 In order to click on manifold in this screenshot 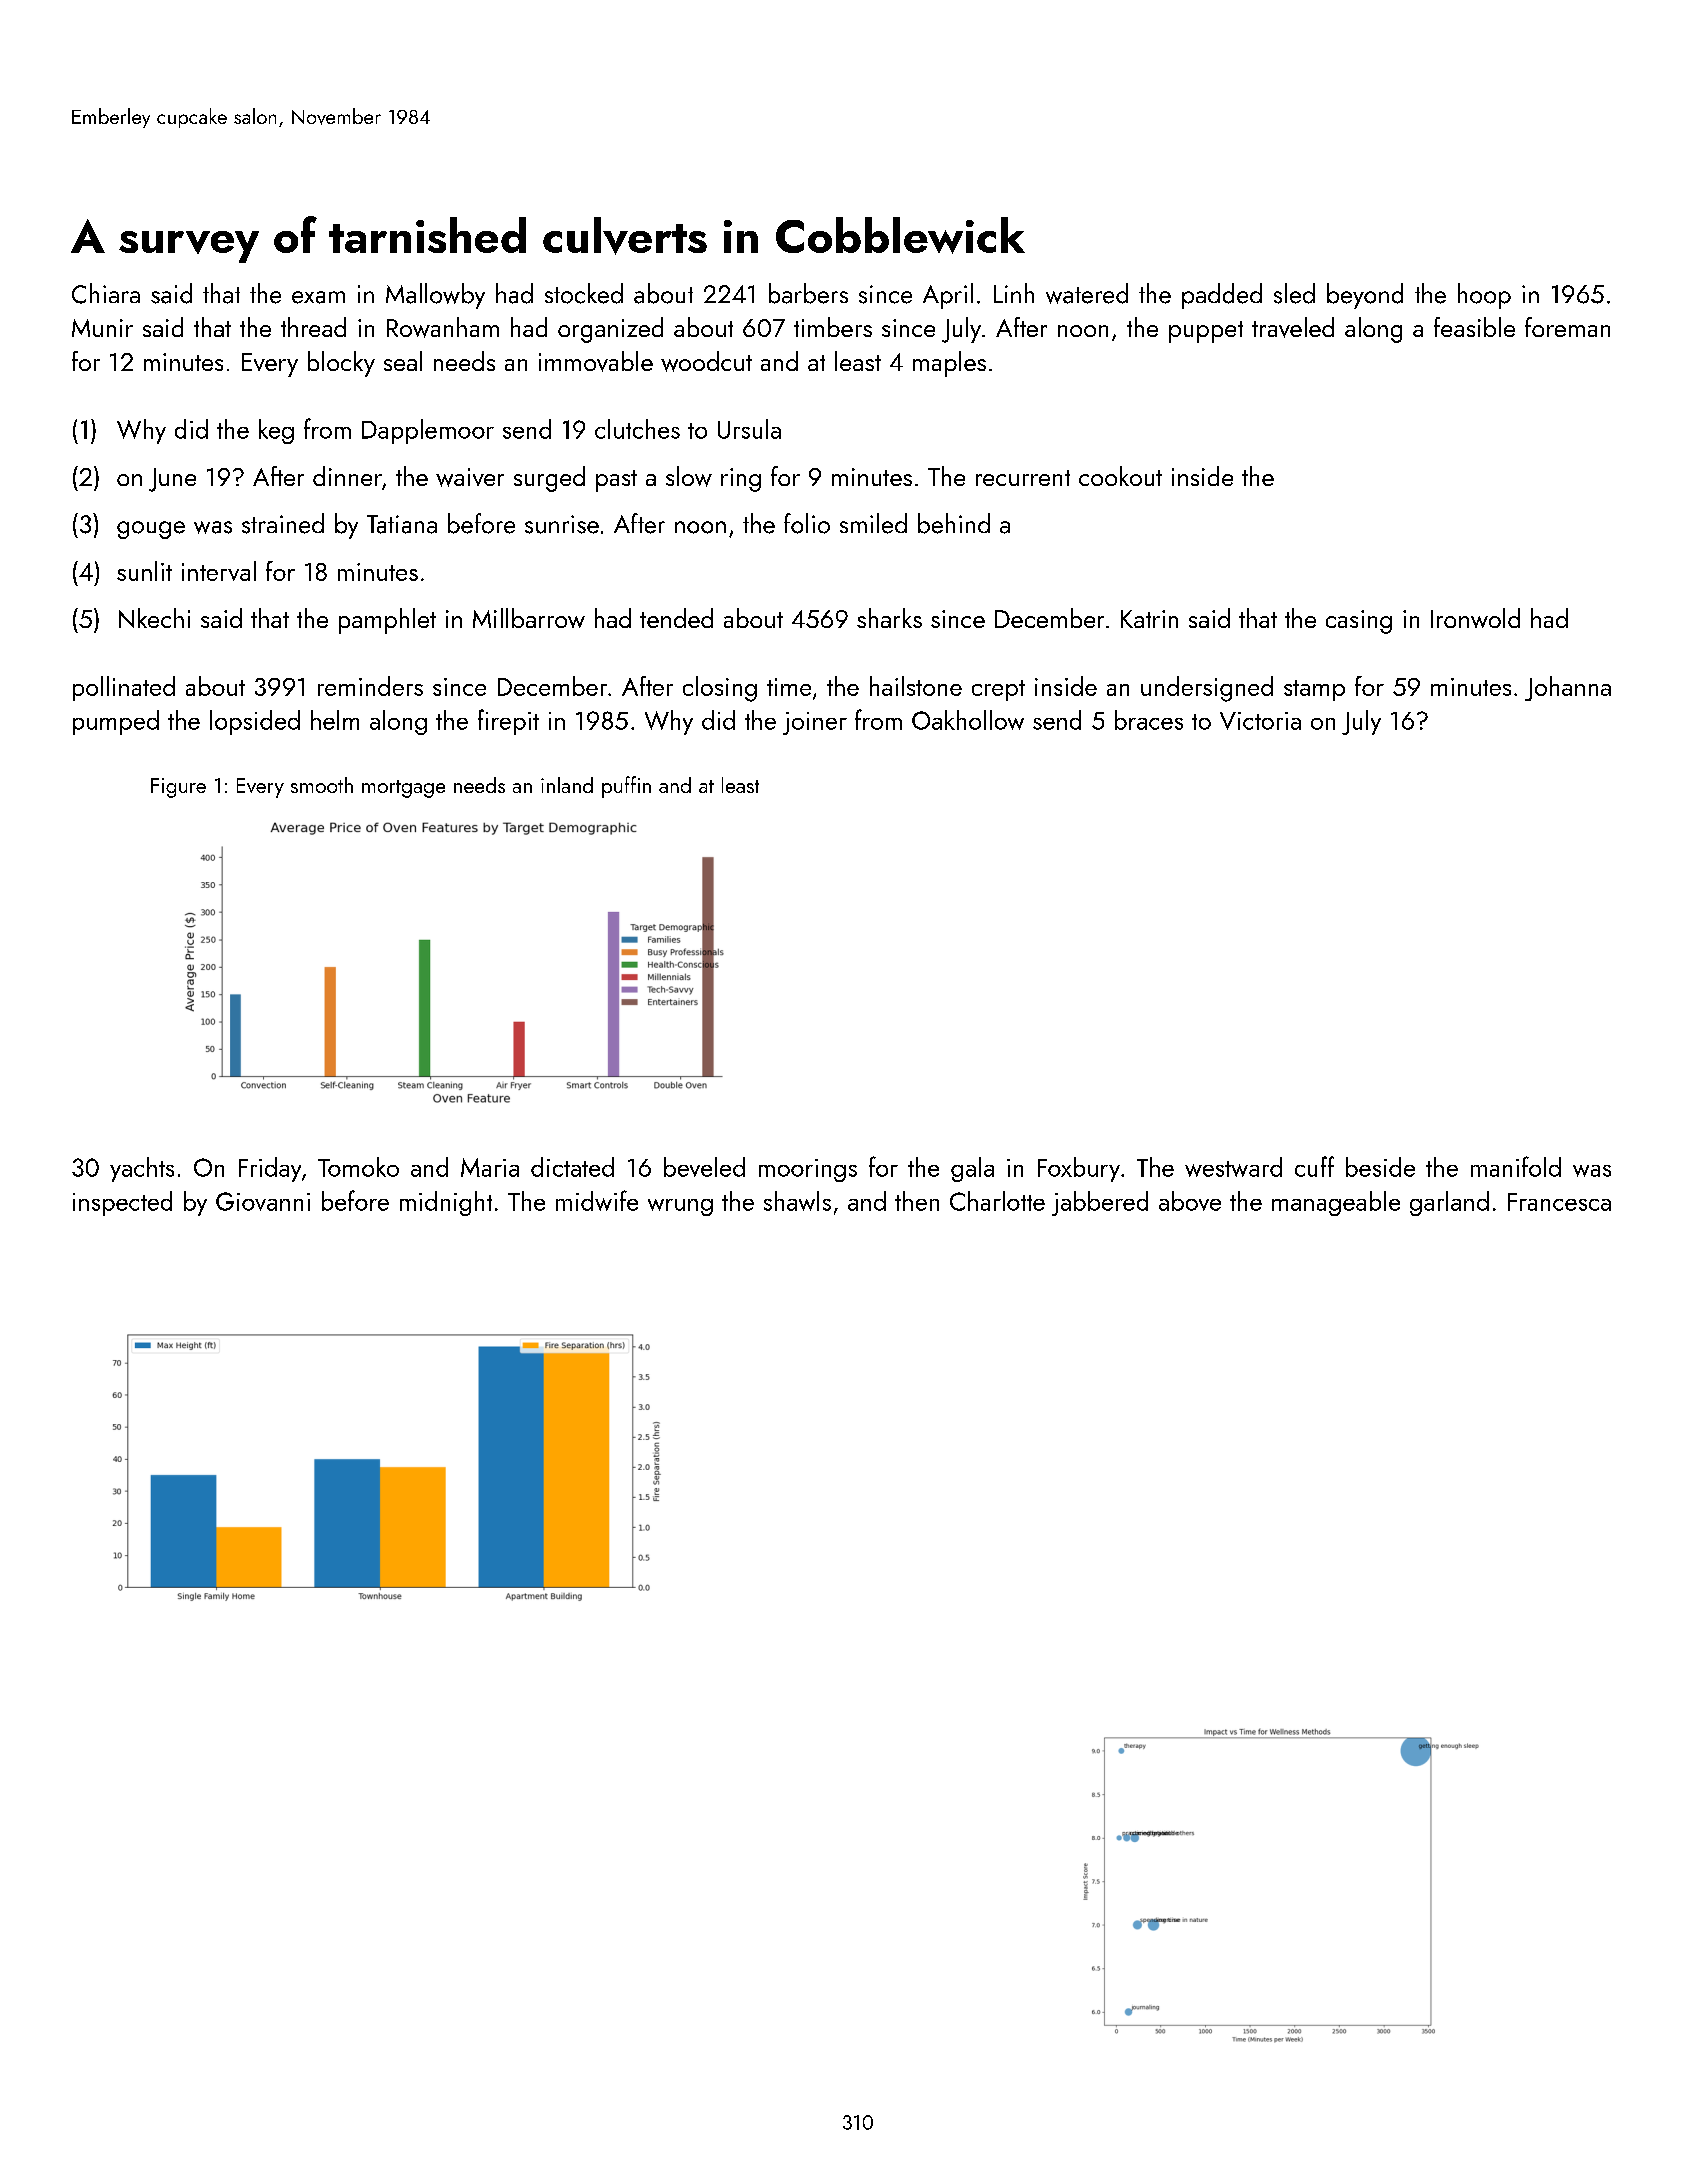, I will do `click(1516, 1166)`.
